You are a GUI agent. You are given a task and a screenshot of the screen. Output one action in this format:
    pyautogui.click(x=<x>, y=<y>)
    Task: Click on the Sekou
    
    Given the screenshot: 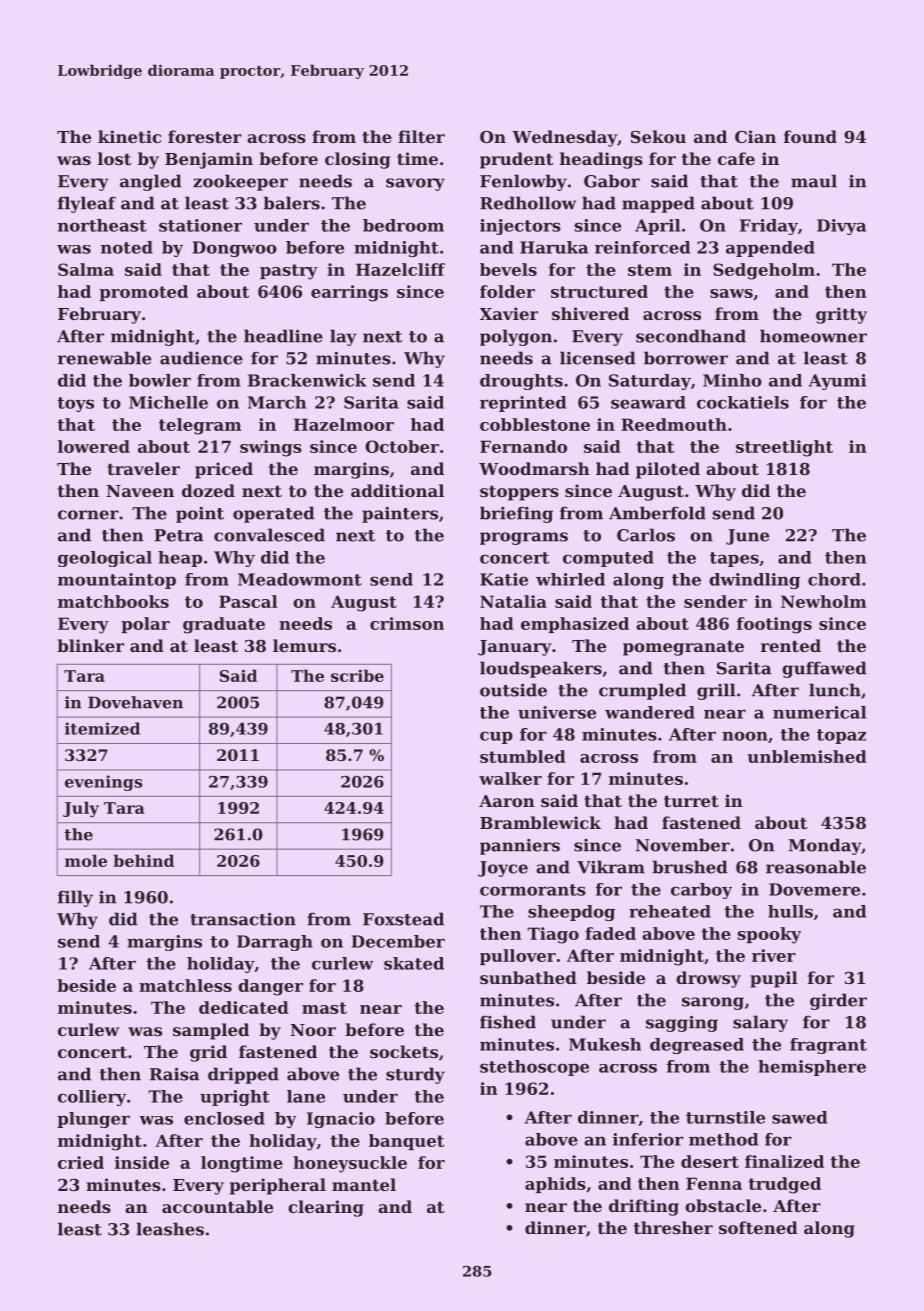 What is the action you would take?
    pyautogui.click(x=658, y=136)
